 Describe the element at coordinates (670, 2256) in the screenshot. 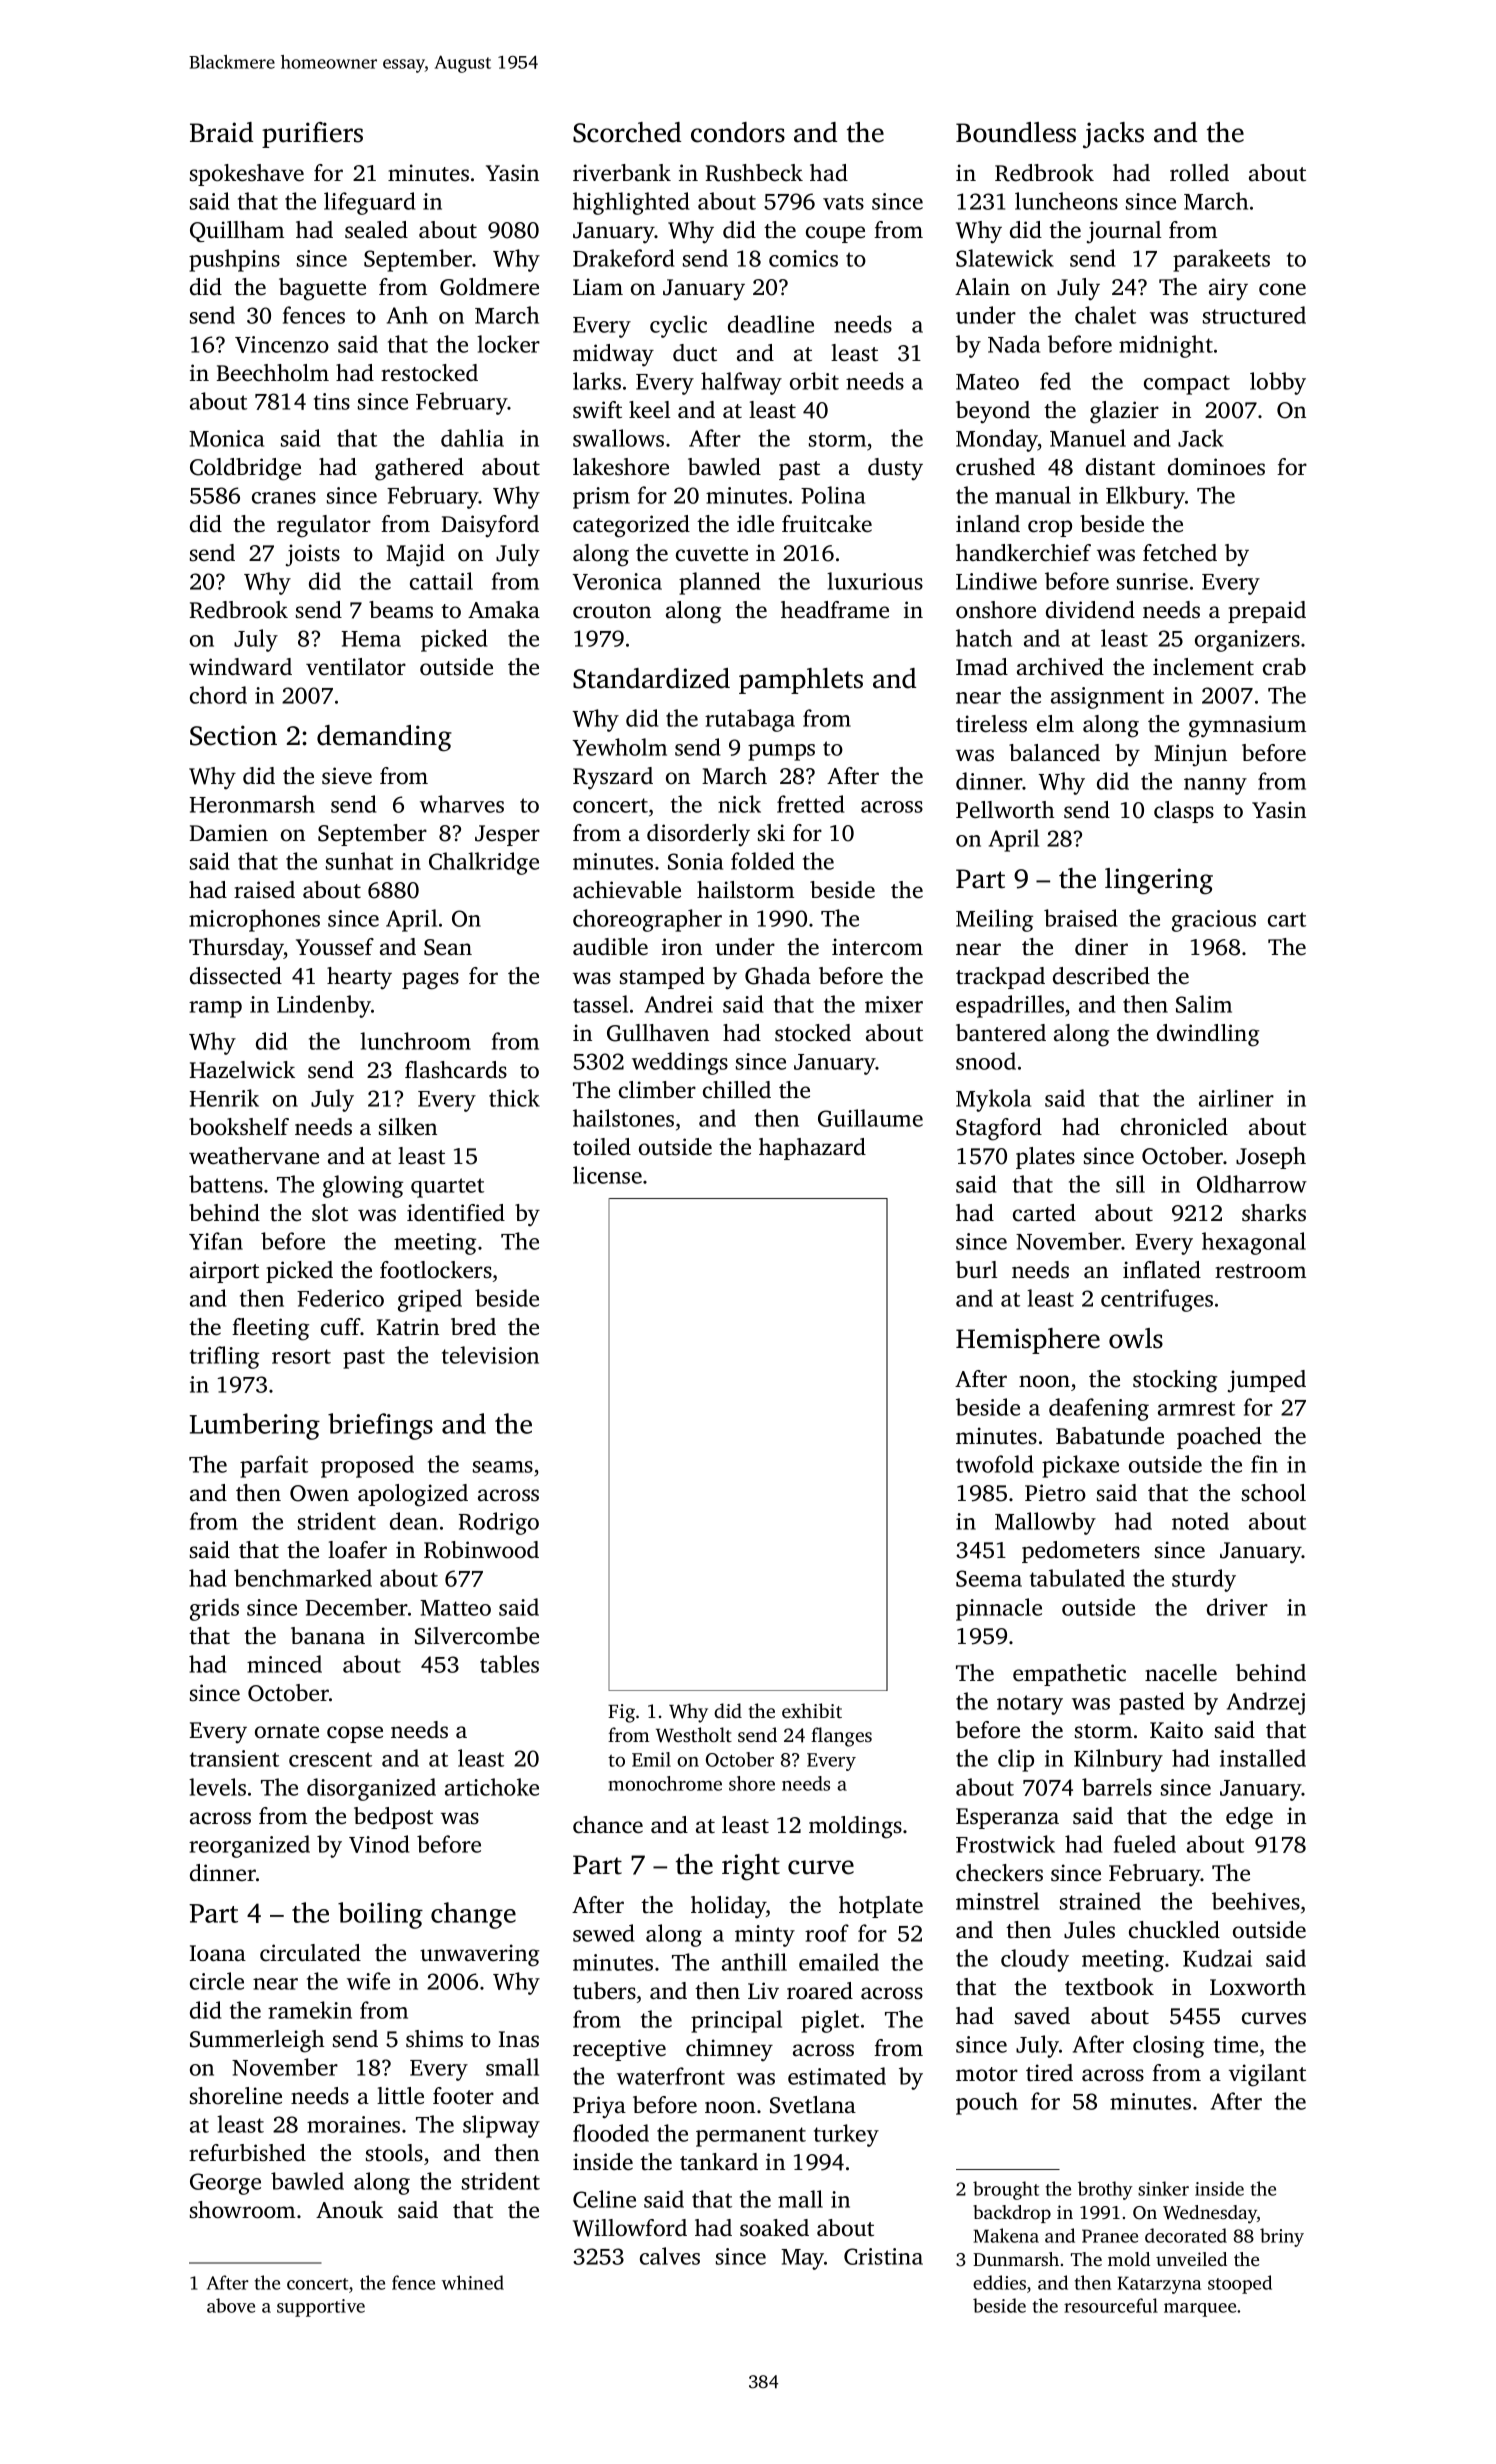

I see `calves` at that location.
